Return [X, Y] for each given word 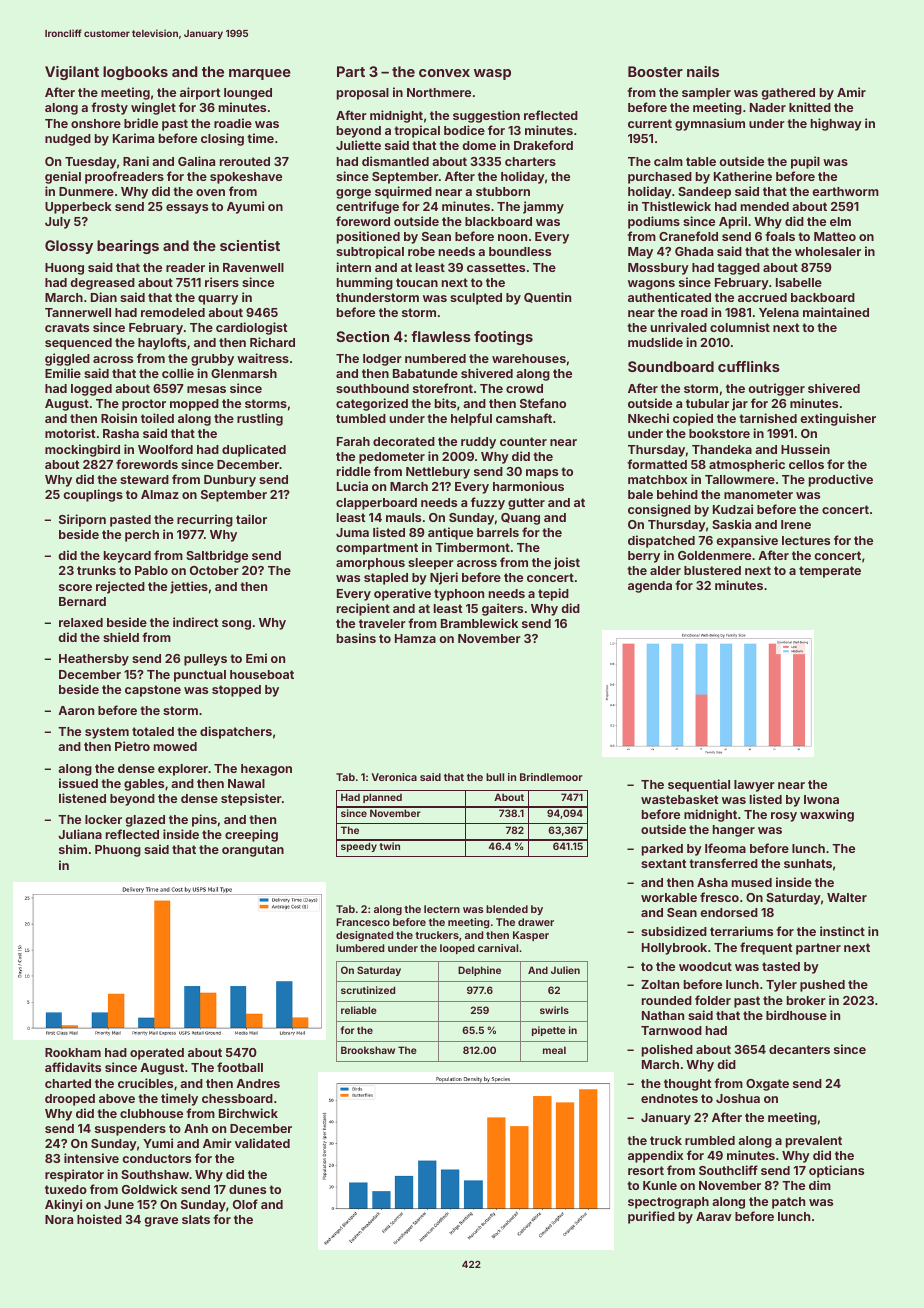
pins [204, 820]
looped [457, 949]
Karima [133, 138]
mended [765, 206]
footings [503, 338]
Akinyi [63, 1205]
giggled [67, 359]
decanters [799, 1049]
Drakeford [543, 145]
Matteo [835, 236]
